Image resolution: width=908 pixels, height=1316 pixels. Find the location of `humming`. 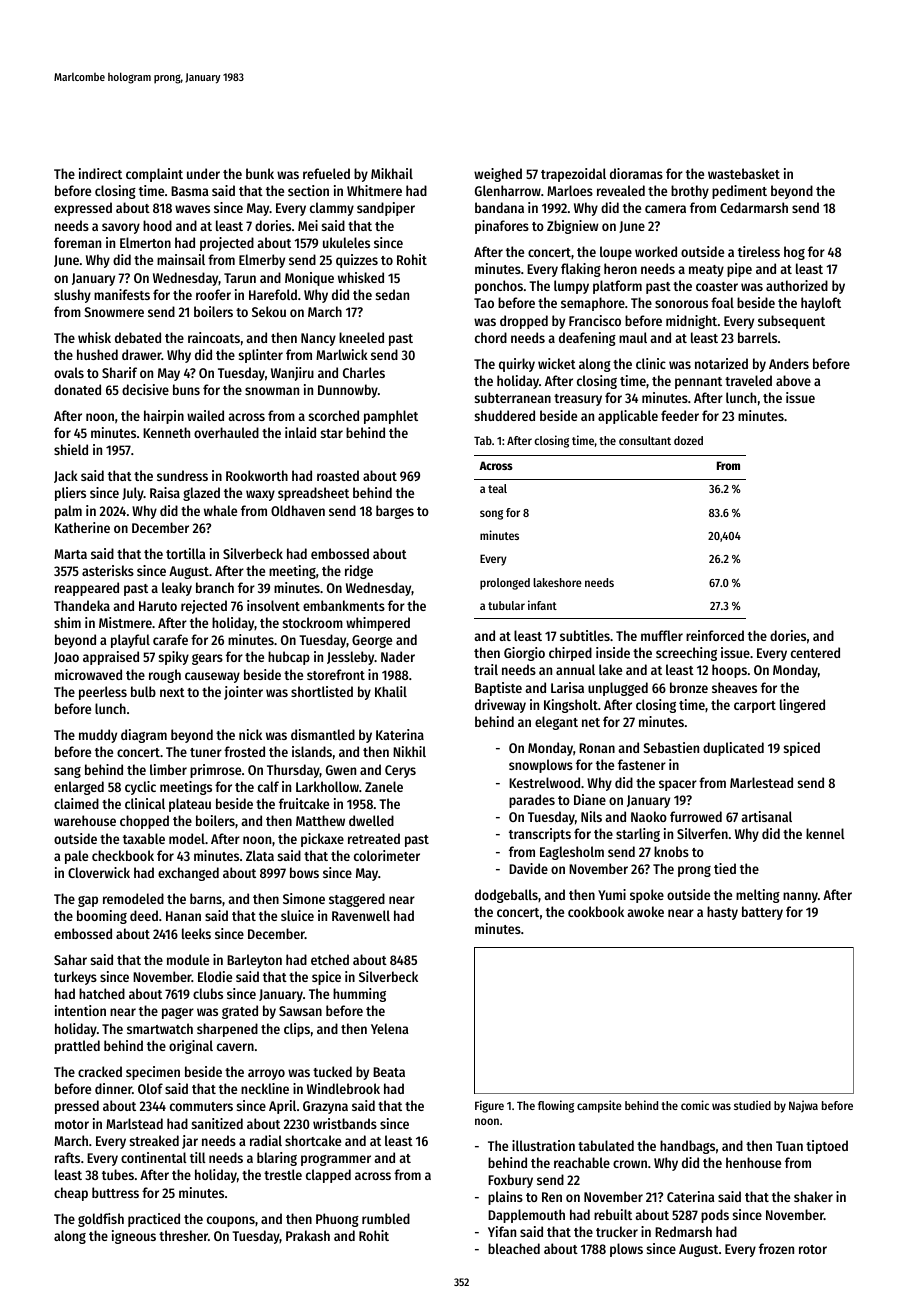

humming is located at coordinates (359, 995).
